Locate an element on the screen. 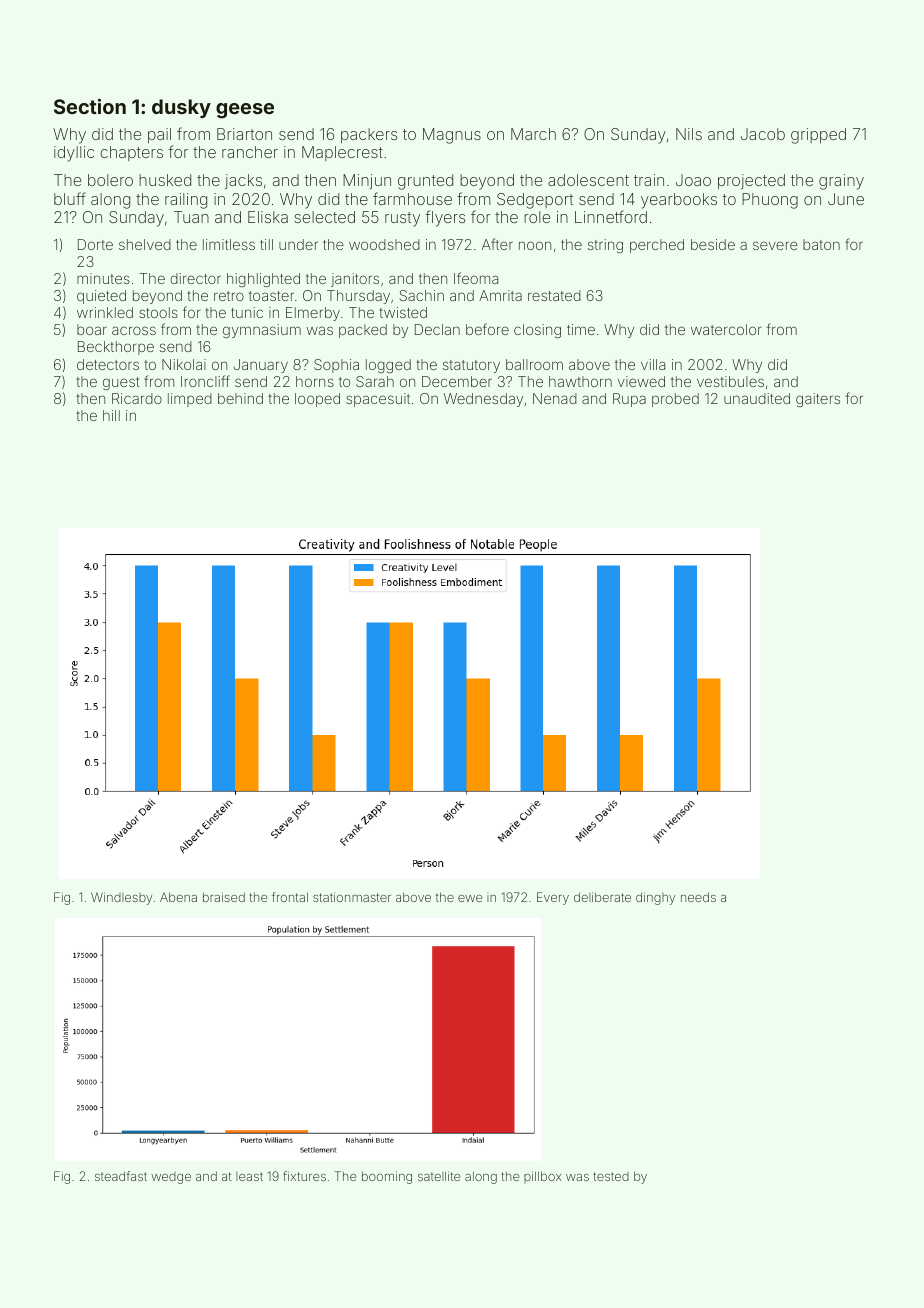 The height and width of the screenshot is (1308, 924). Section is located at coordinates (90, 106).
